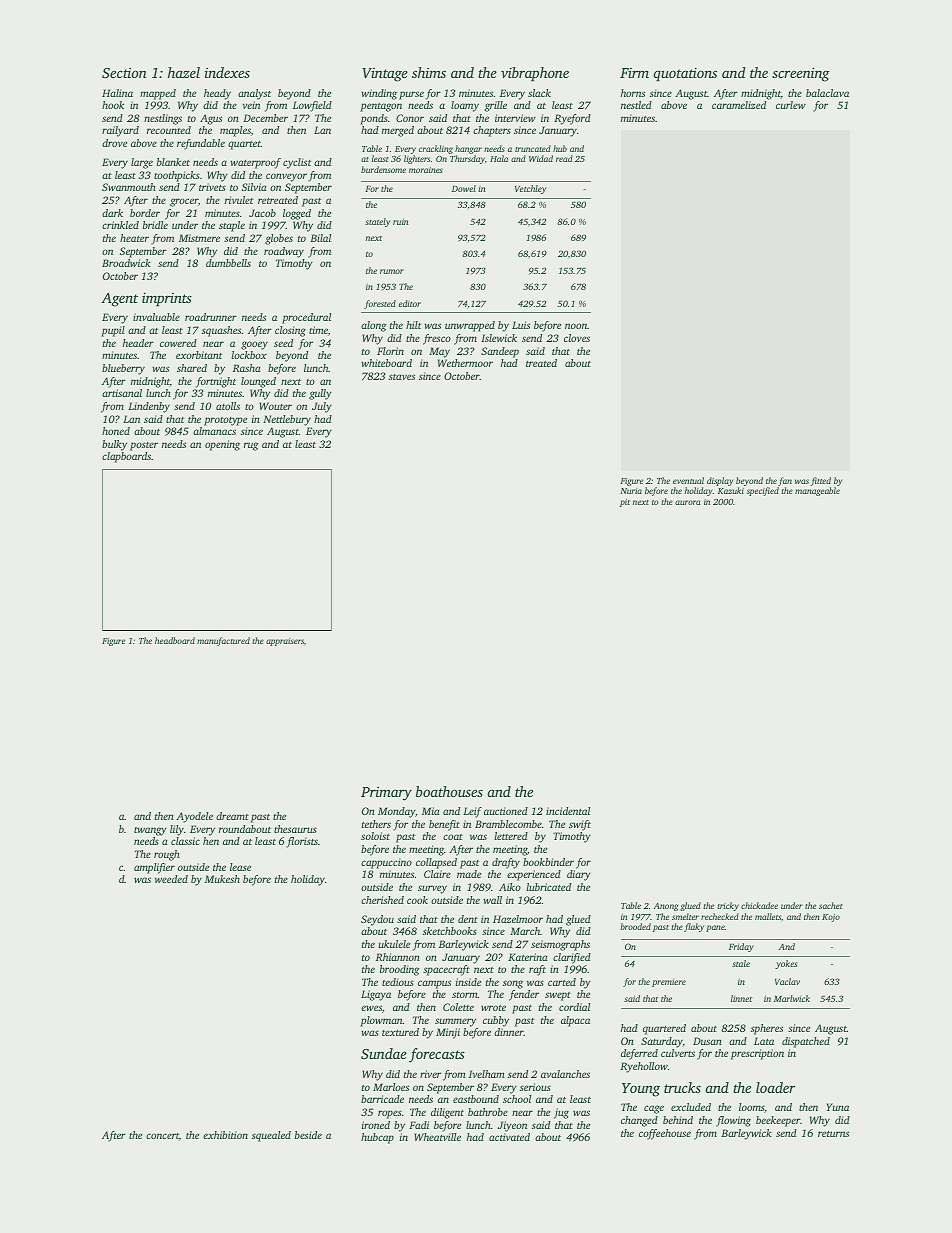  Describe the element at coordinates (728, 906) in the screenshot. I see `tricky` at that location.
